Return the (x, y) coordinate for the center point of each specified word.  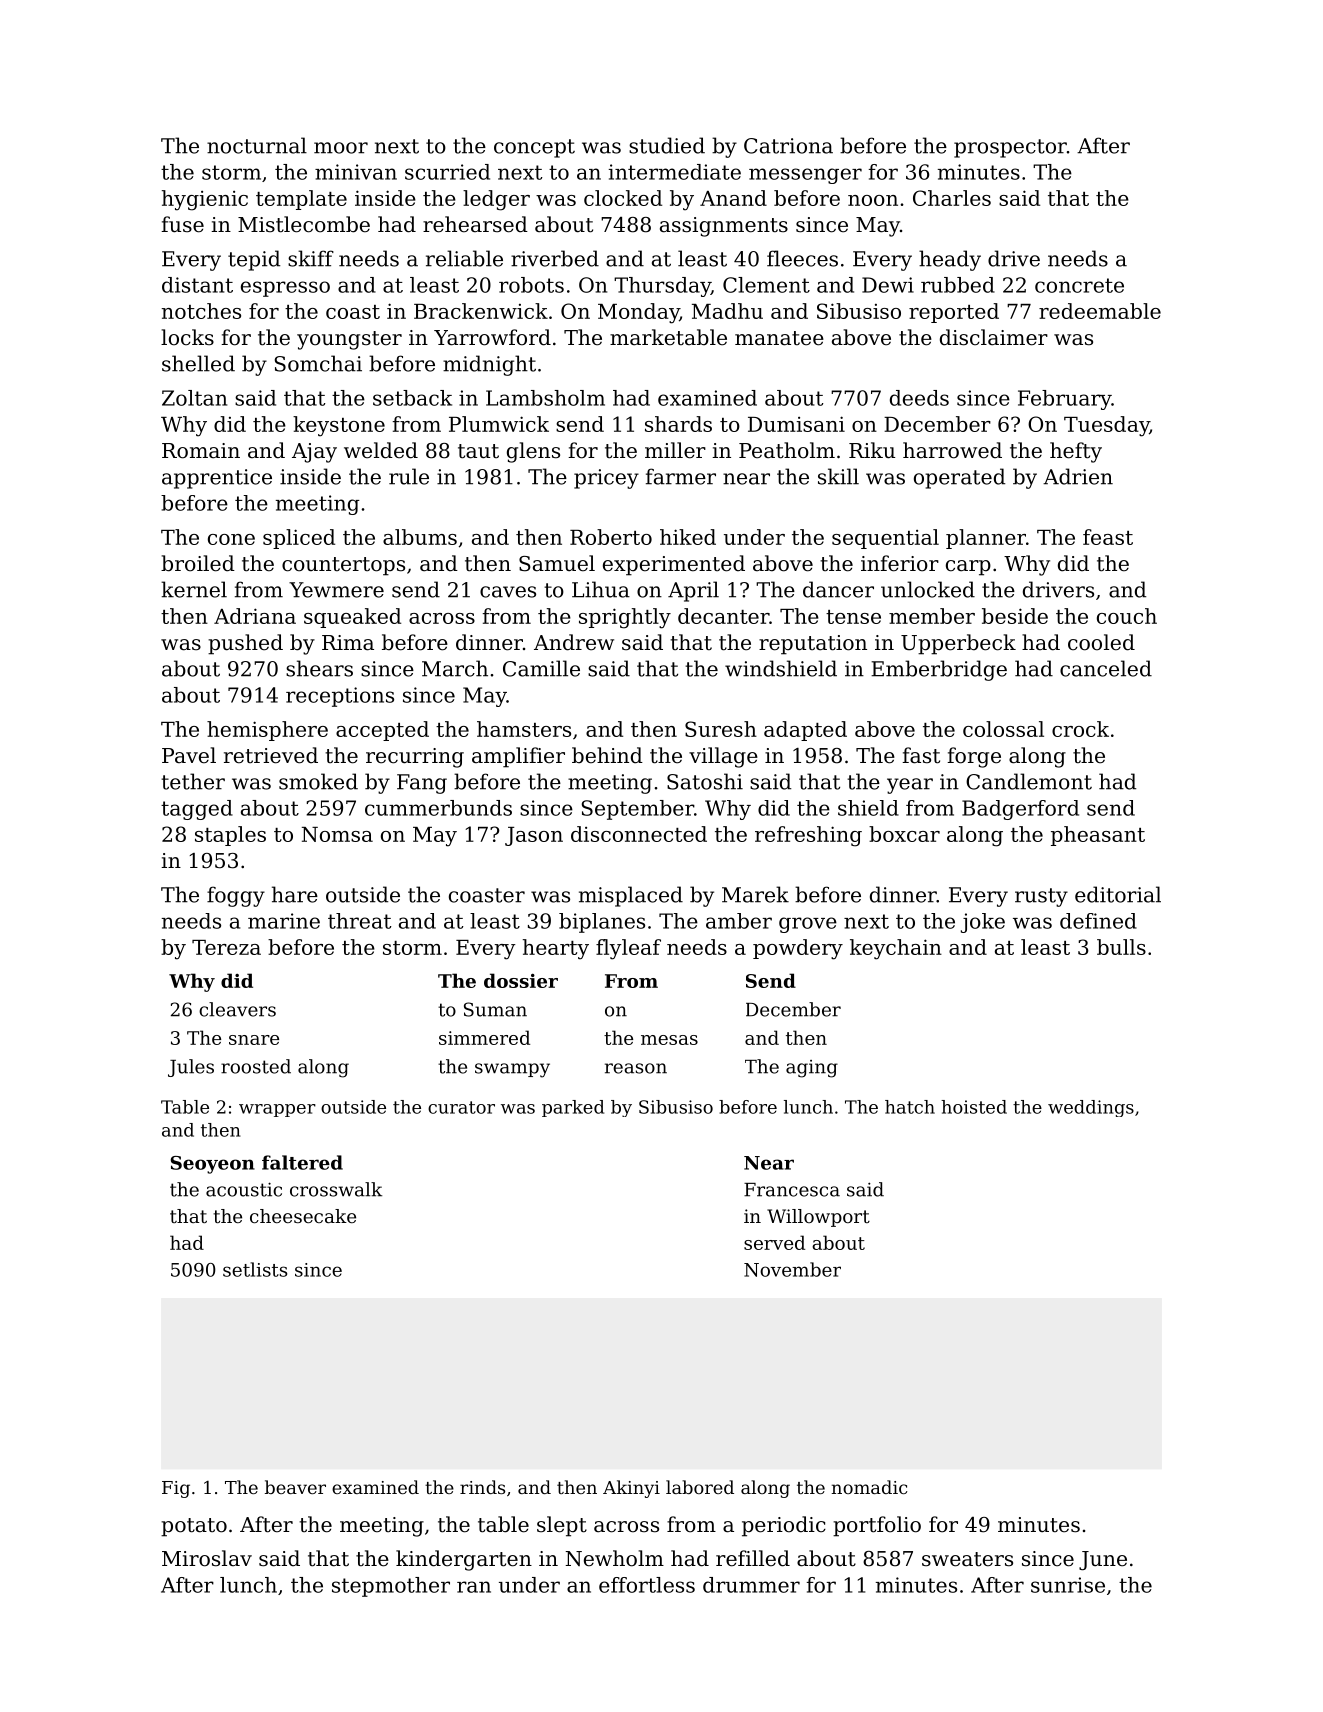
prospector (1010, 148)
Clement (766, 285)
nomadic (869, 1487)
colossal (1003, 729)
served (774, 1242)
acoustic (244, 1189)
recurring (415, 758)
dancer (838, 589)
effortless (647, 1585)
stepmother (391, 1587)
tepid (254, 260)
